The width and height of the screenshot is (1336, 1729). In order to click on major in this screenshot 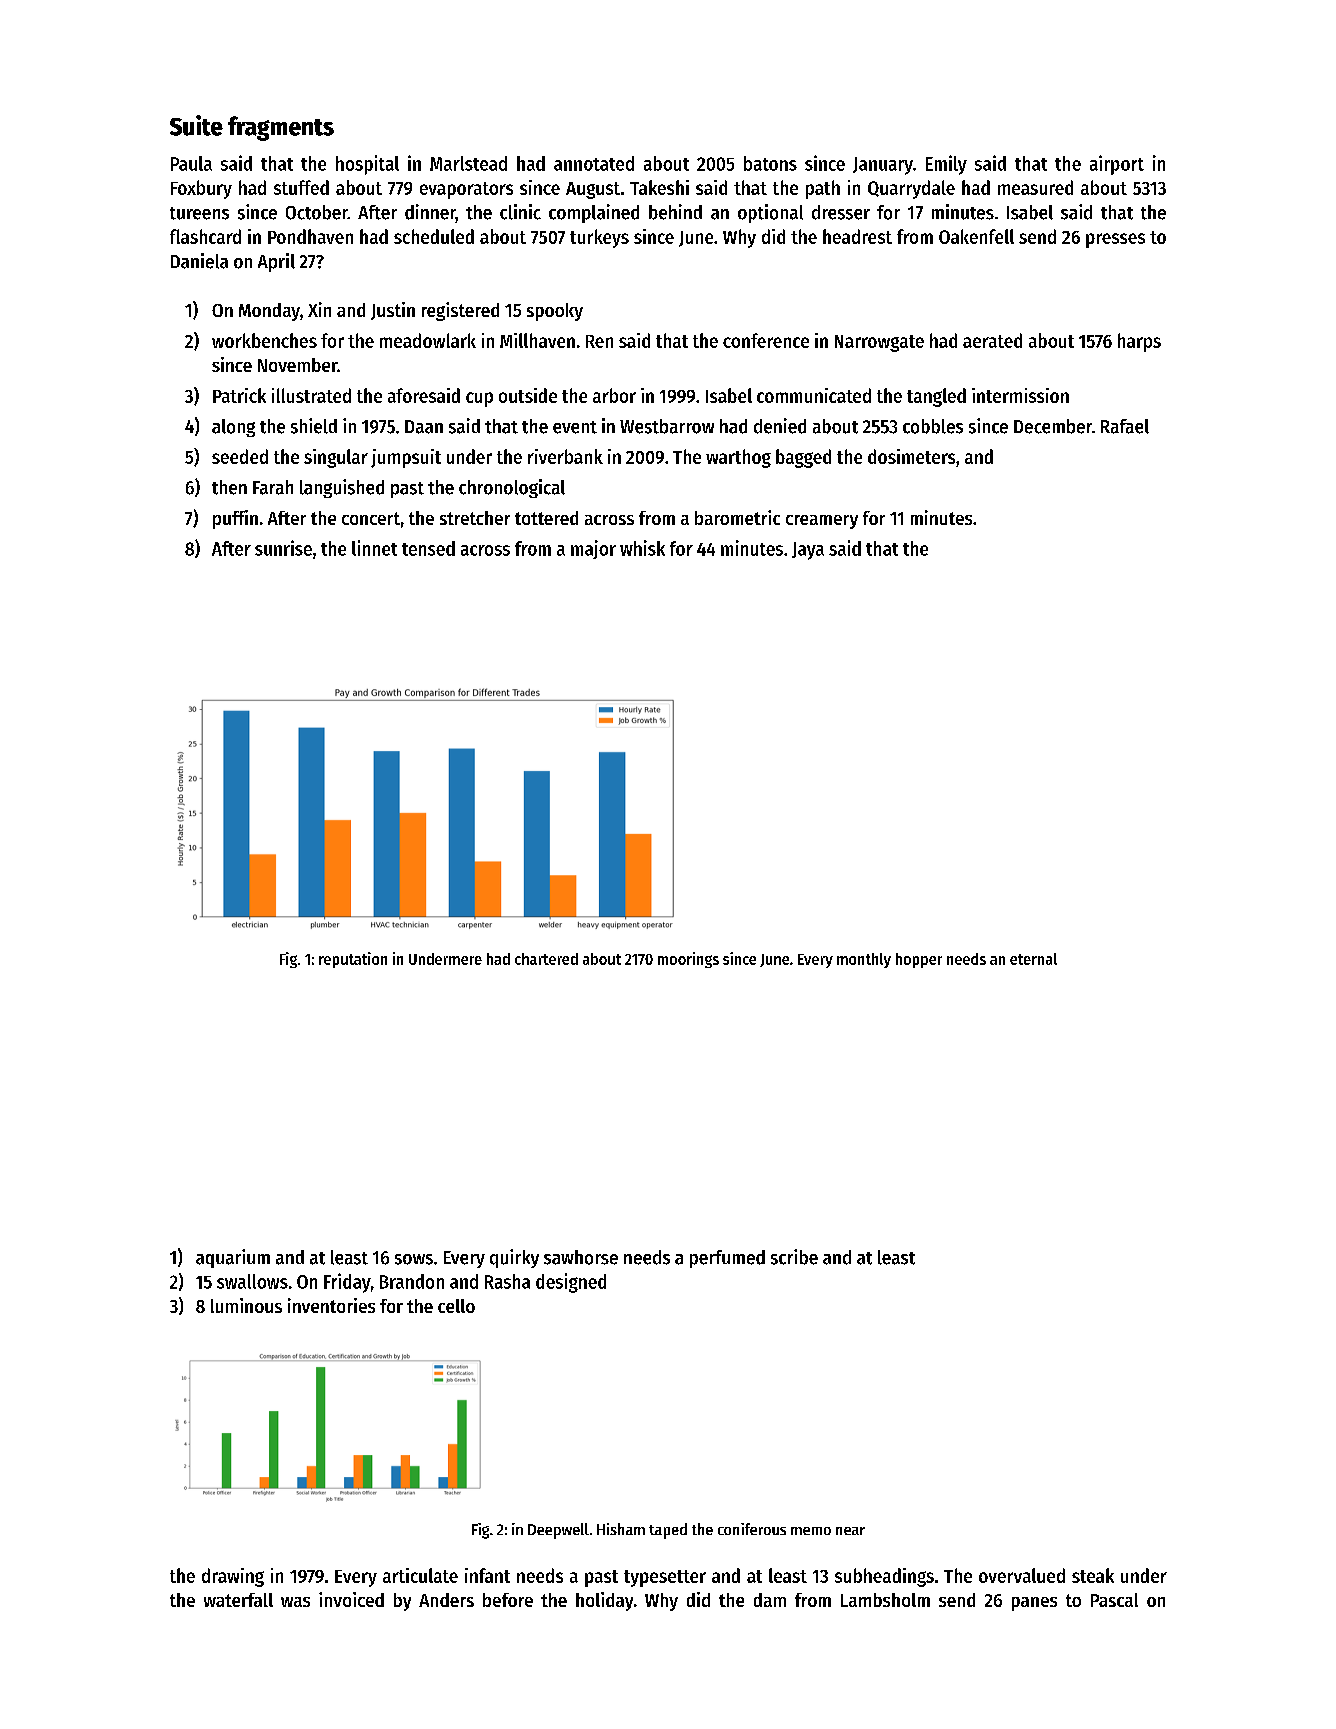, I will do `click(593, 549)`.
